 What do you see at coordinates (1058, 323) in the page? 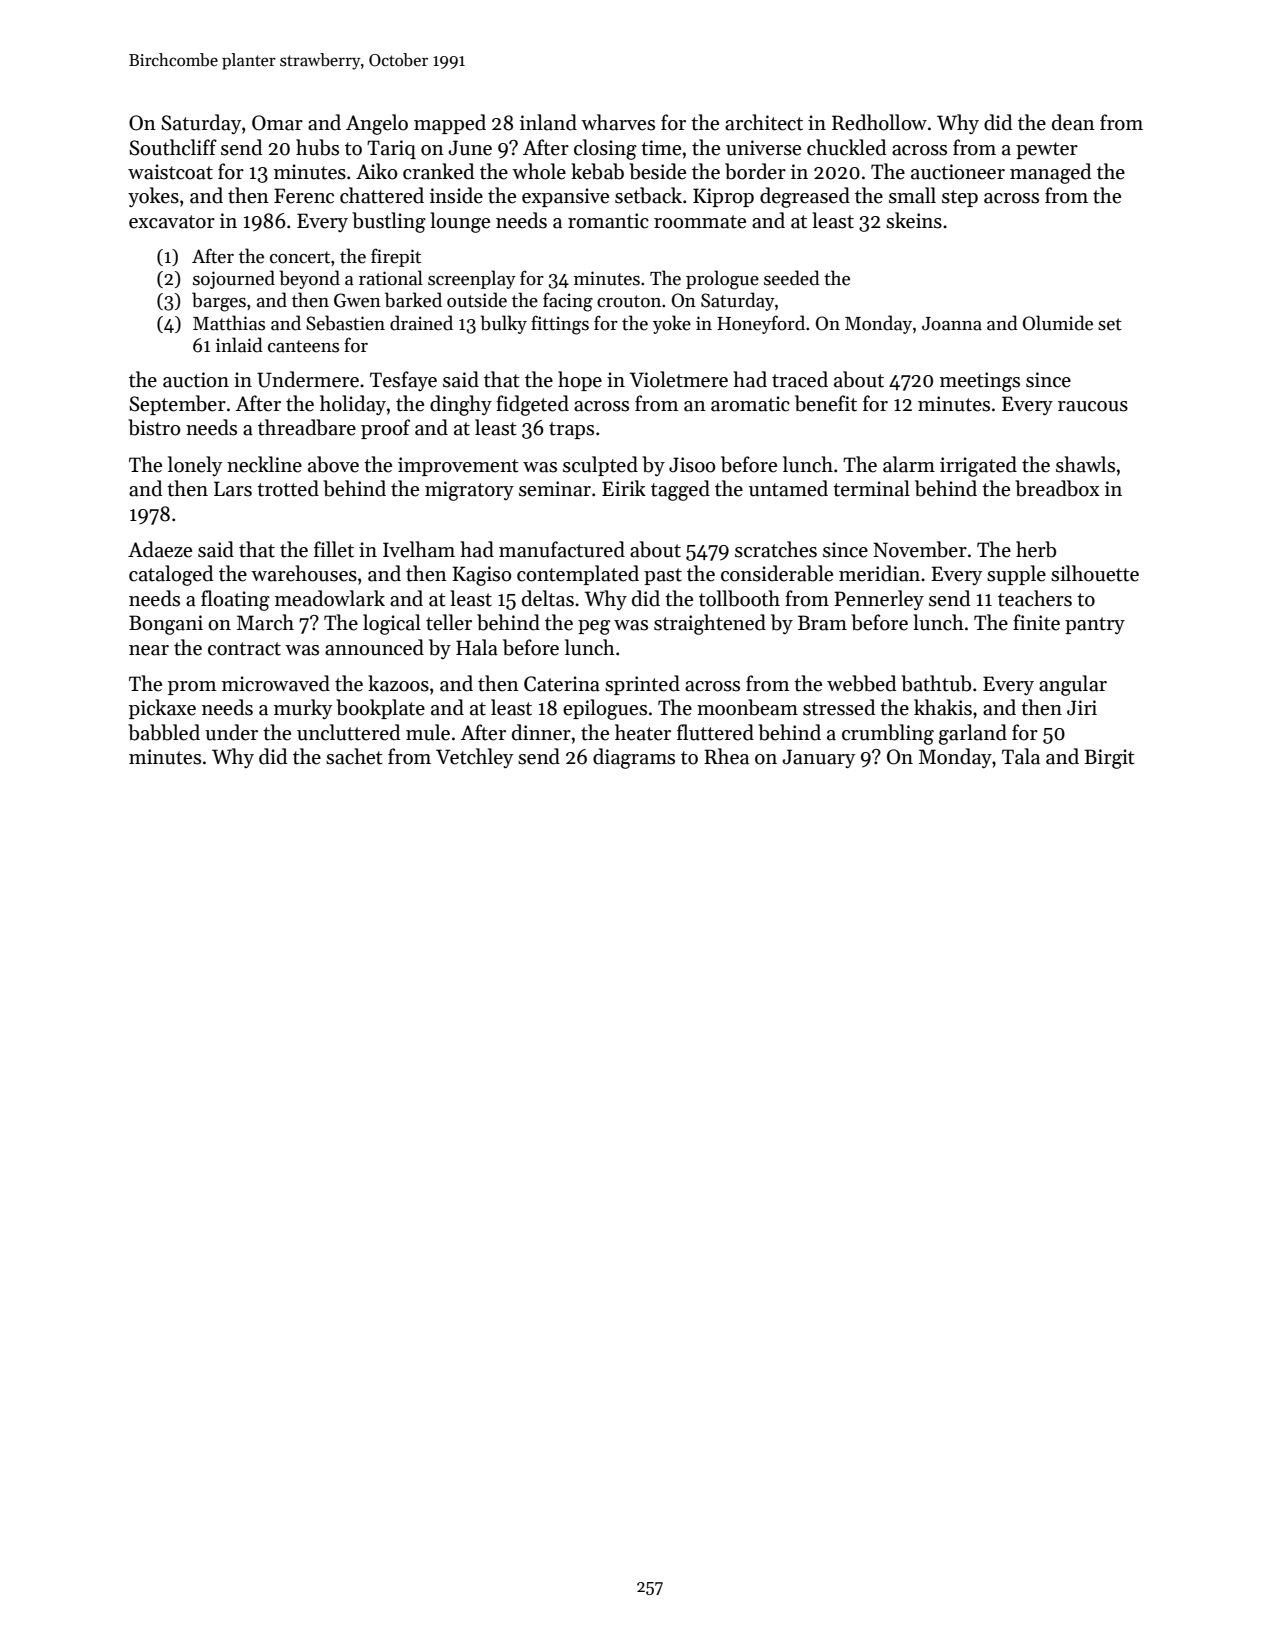
I see `Olumide` at bounding box center [1058, 323].
